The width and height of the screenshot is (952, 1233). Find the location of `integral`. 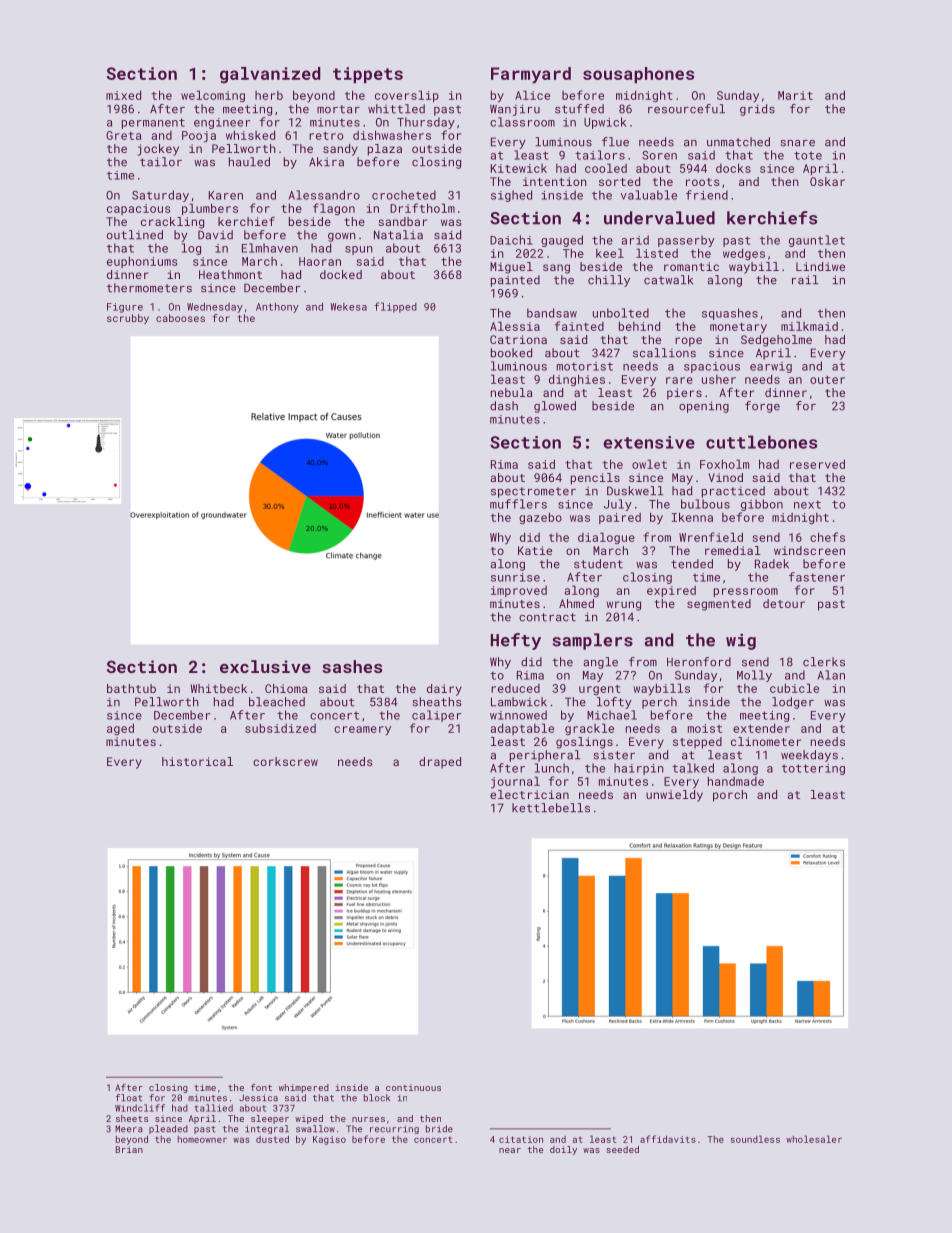

integral is located at coordinates (267, 1129).
